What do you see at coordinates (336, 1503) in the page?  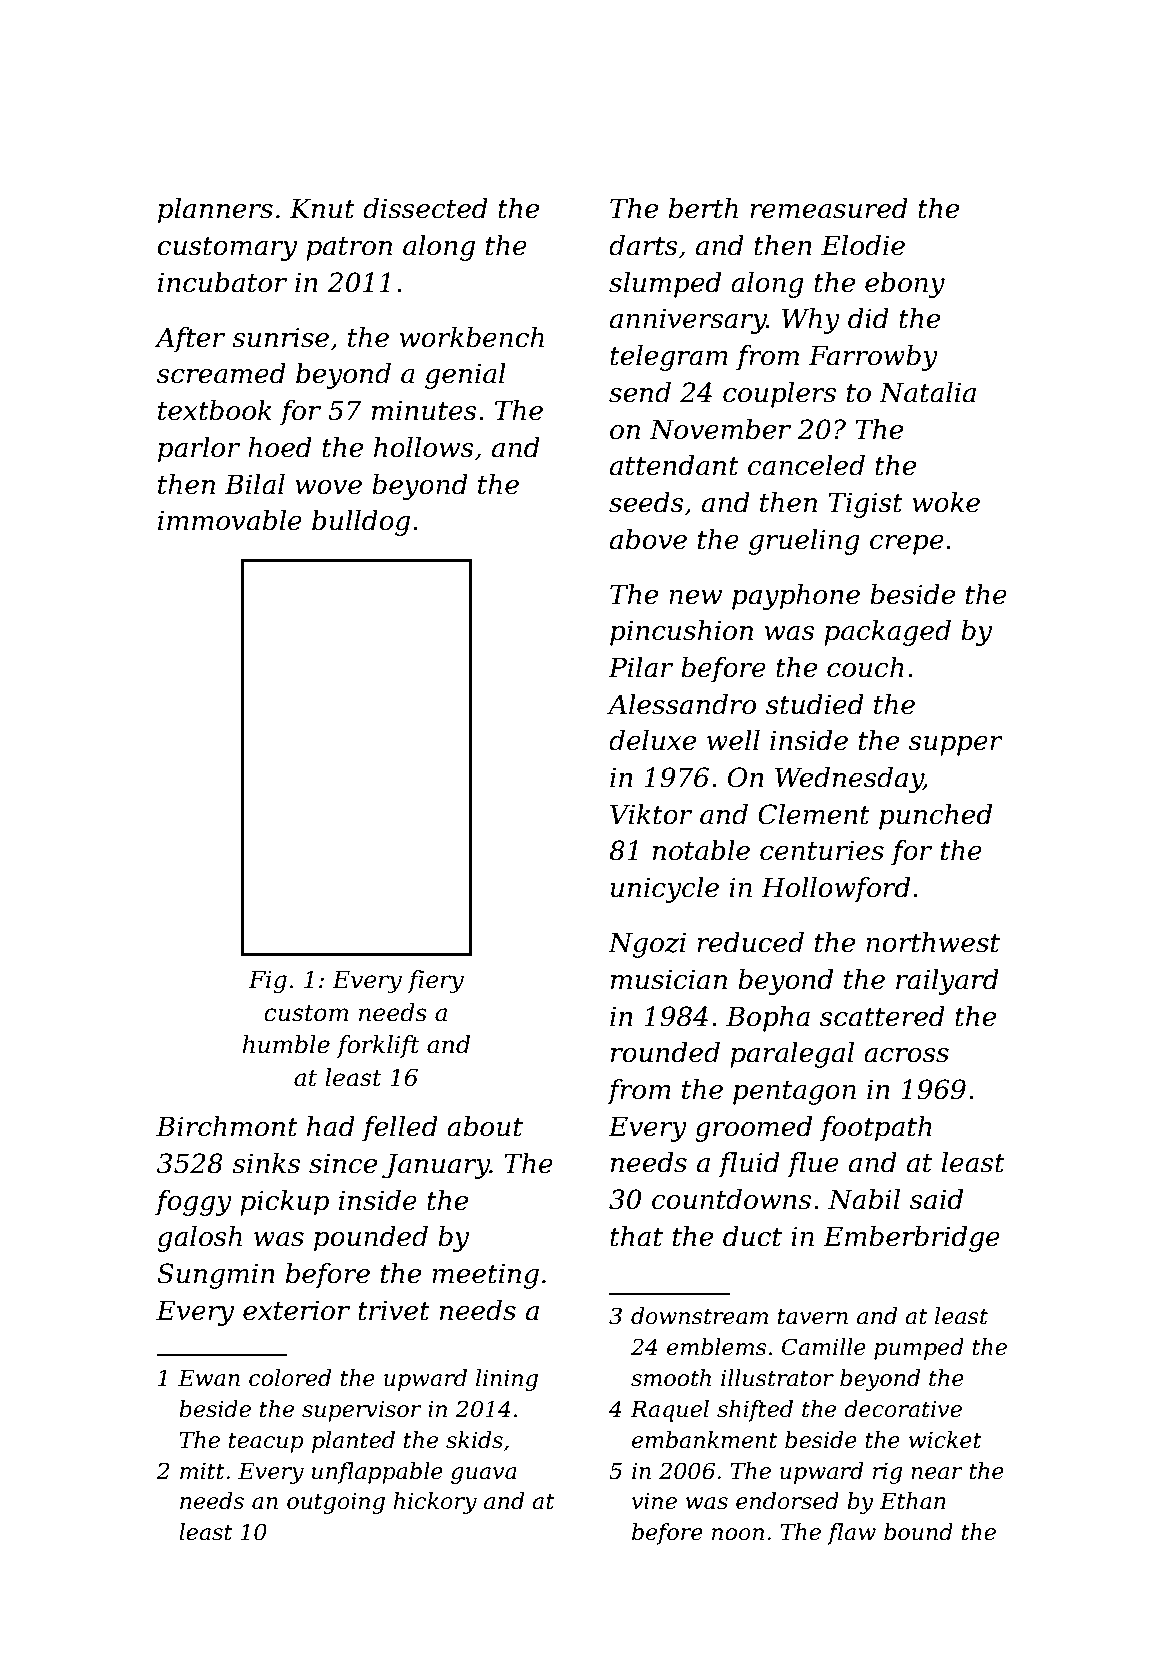 I see `outgoing` at bounding box center [336, 1503].
